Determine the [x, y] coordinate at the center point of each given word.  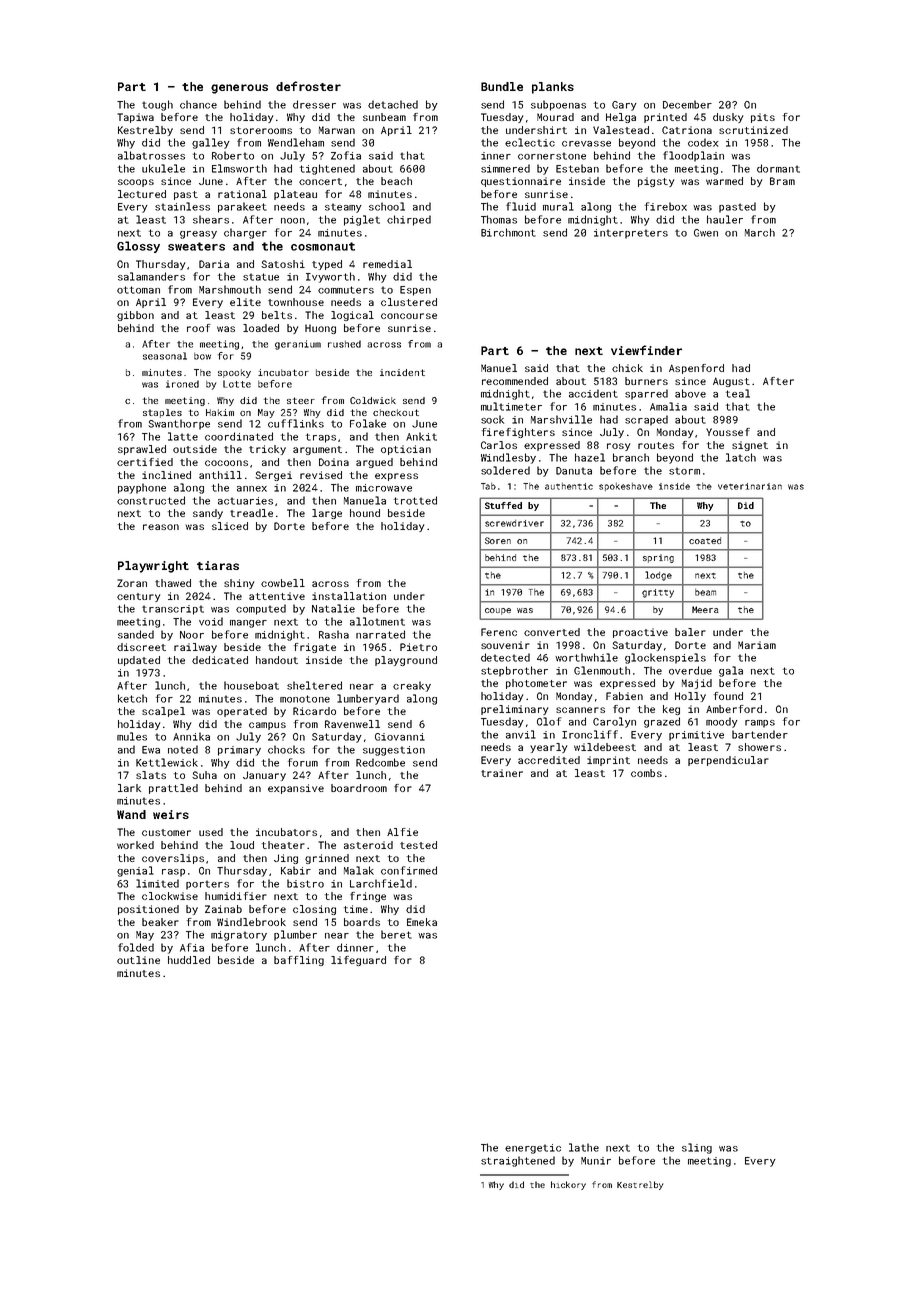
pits [763, 118]
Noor [192, 635]
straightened [518, 1161]
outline [138, 960]
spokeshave [626, 487]
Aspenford [696, 369]
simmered [505, 168]
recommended [515, 381]
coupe [498, 611]
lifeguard [358, 961]
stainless [182, 206]
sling [697, 1148]
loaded [261, 328]
